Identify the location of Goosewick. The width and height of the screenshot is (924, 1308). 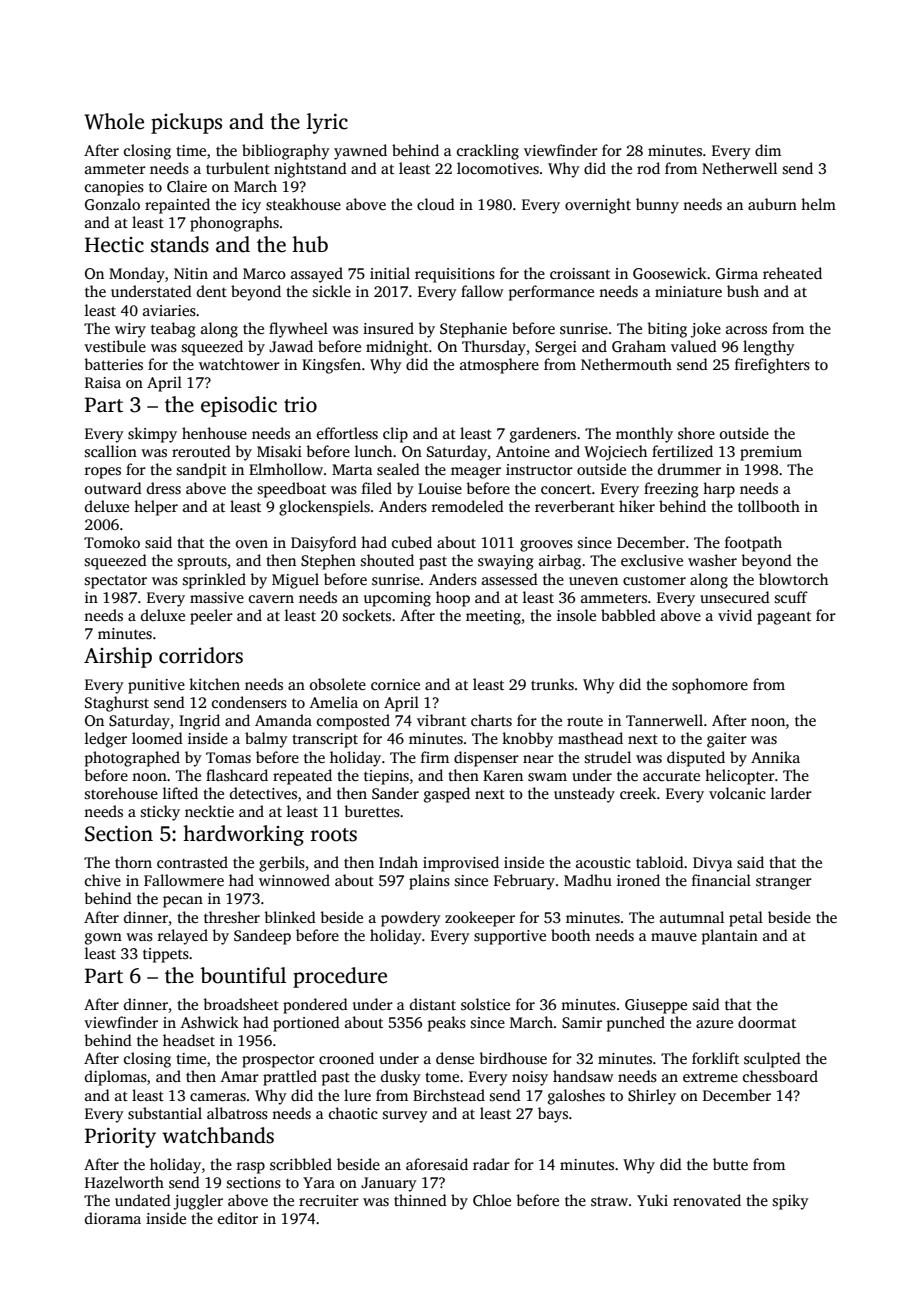
(670, 273).
